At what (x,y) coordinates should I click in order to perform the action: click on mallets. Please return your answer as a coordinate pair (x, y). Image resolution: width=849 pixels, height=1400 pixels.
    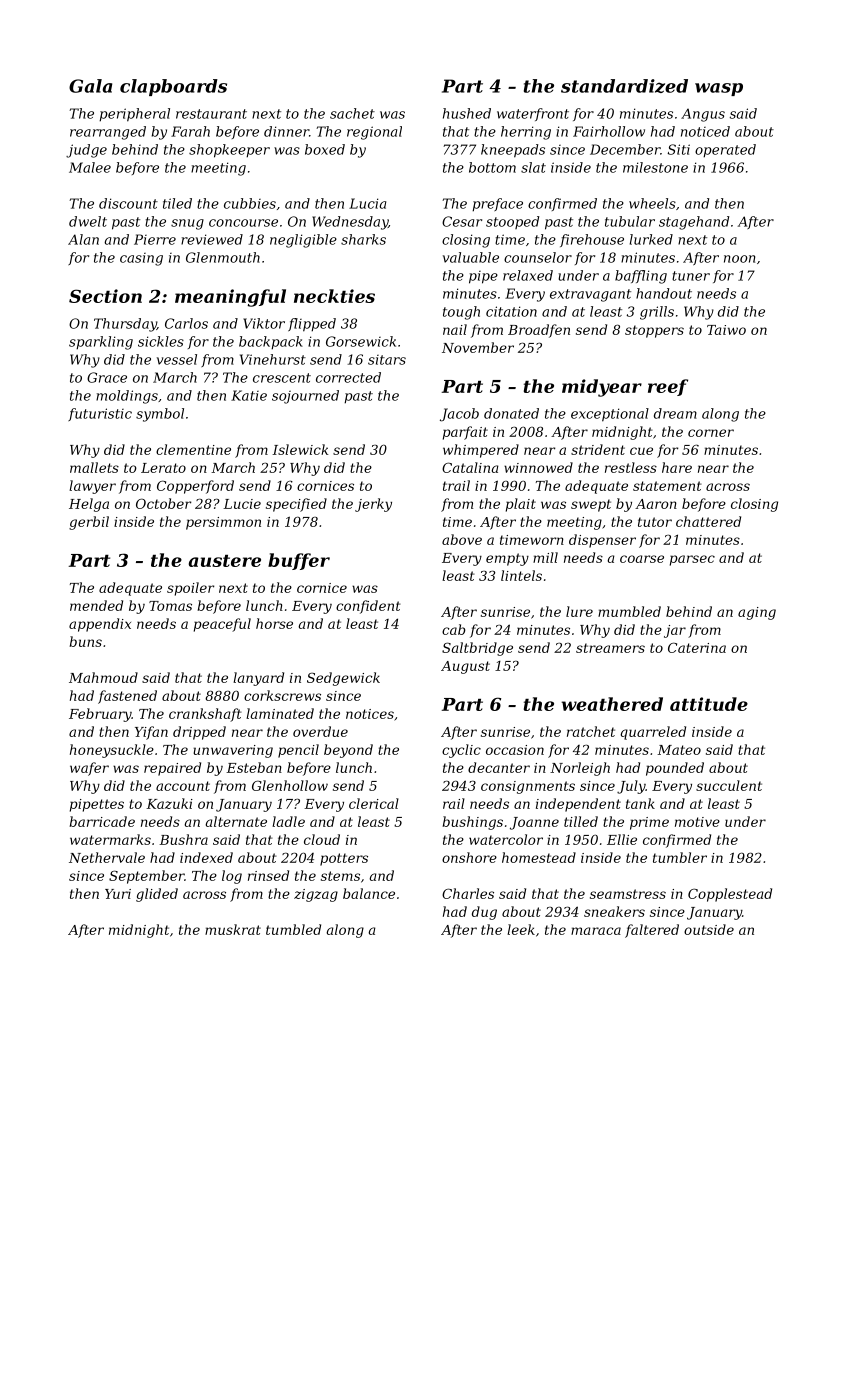
    Looking at the image, I should click on (94, 467).
